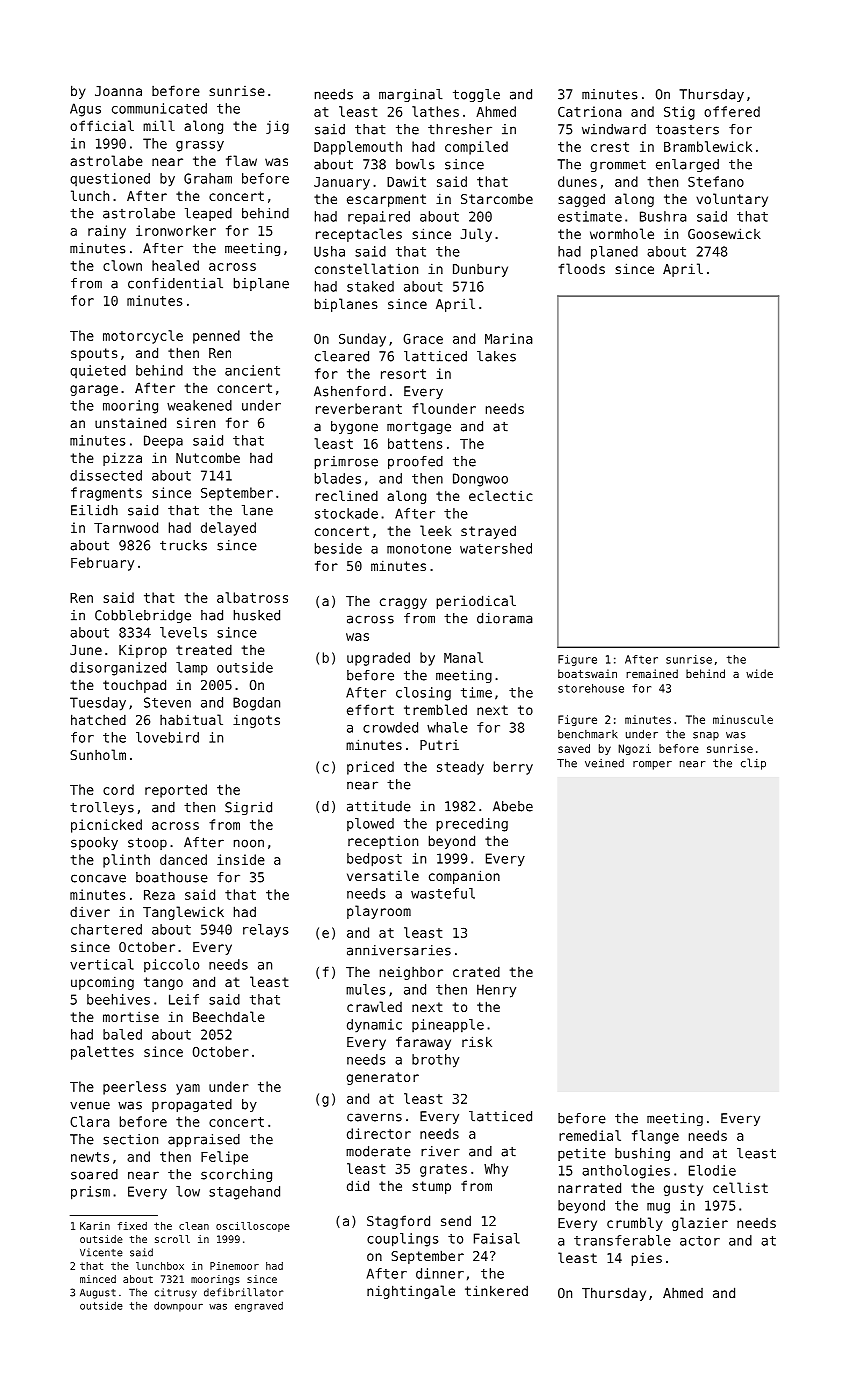 The width and height of the page is (849, 1400). I want to click on mortgage, so click(419, 428).
